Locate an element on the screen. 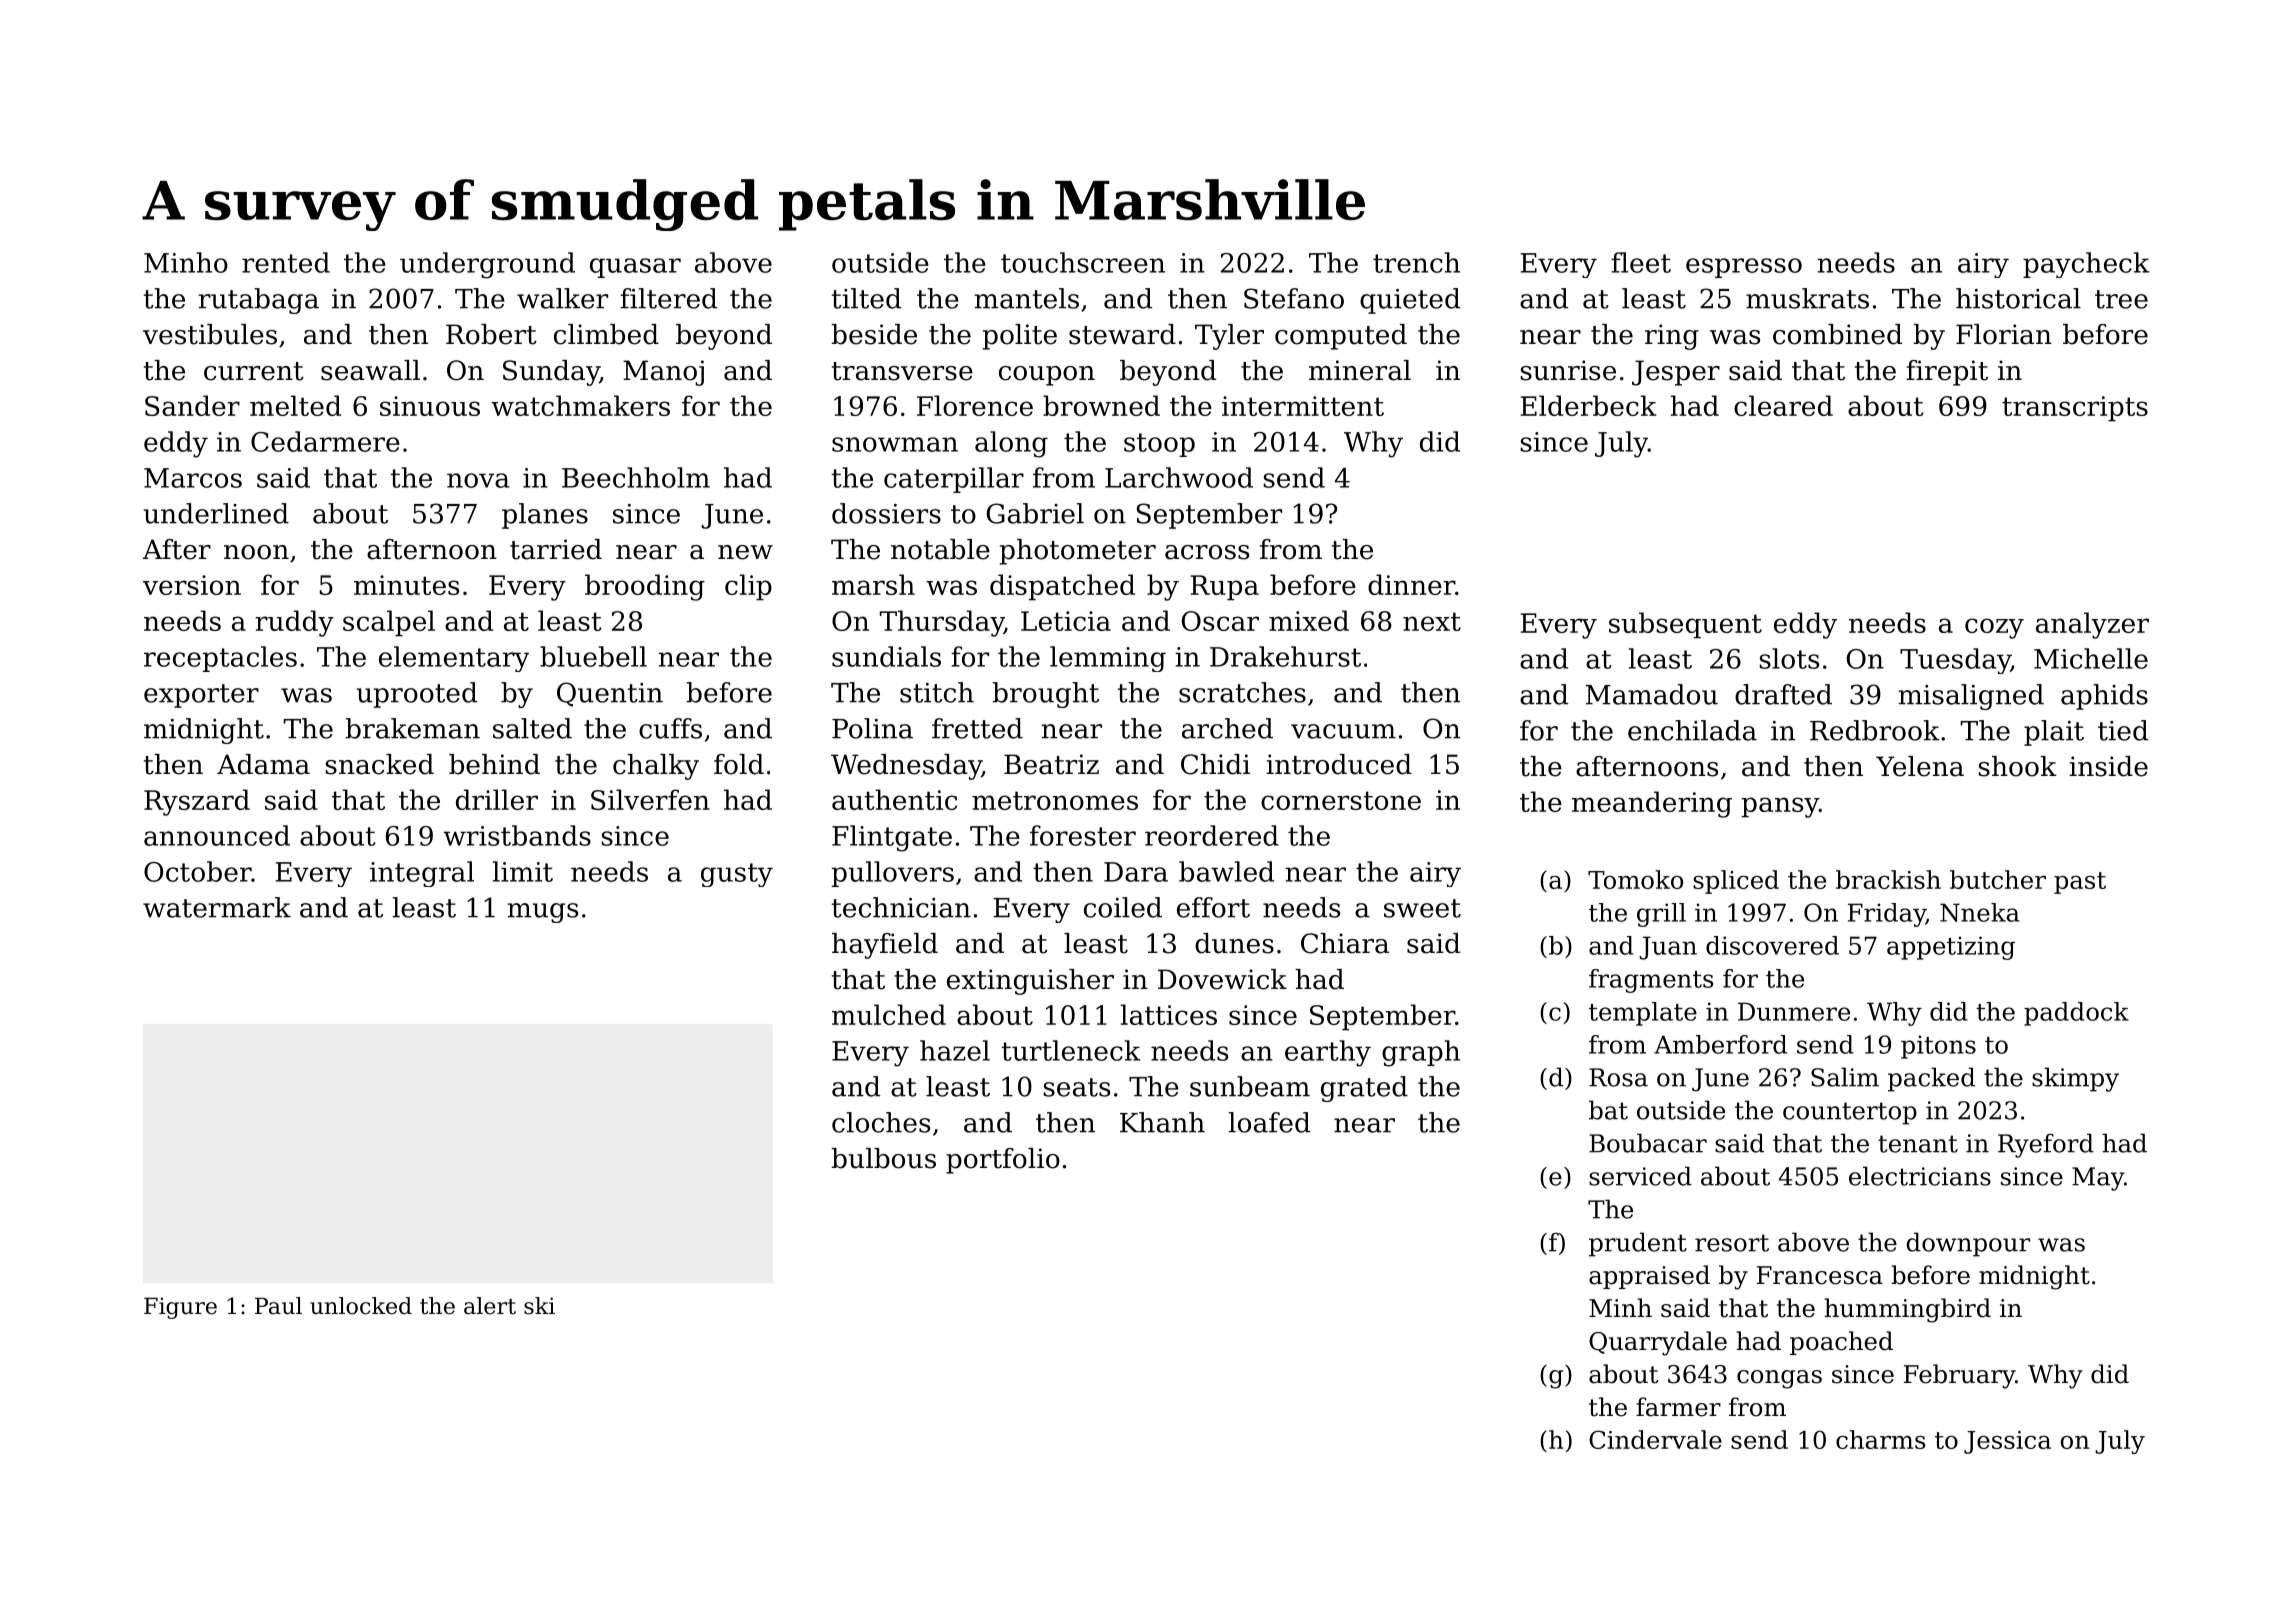  Figure is located at coordinates (180, 1308).
